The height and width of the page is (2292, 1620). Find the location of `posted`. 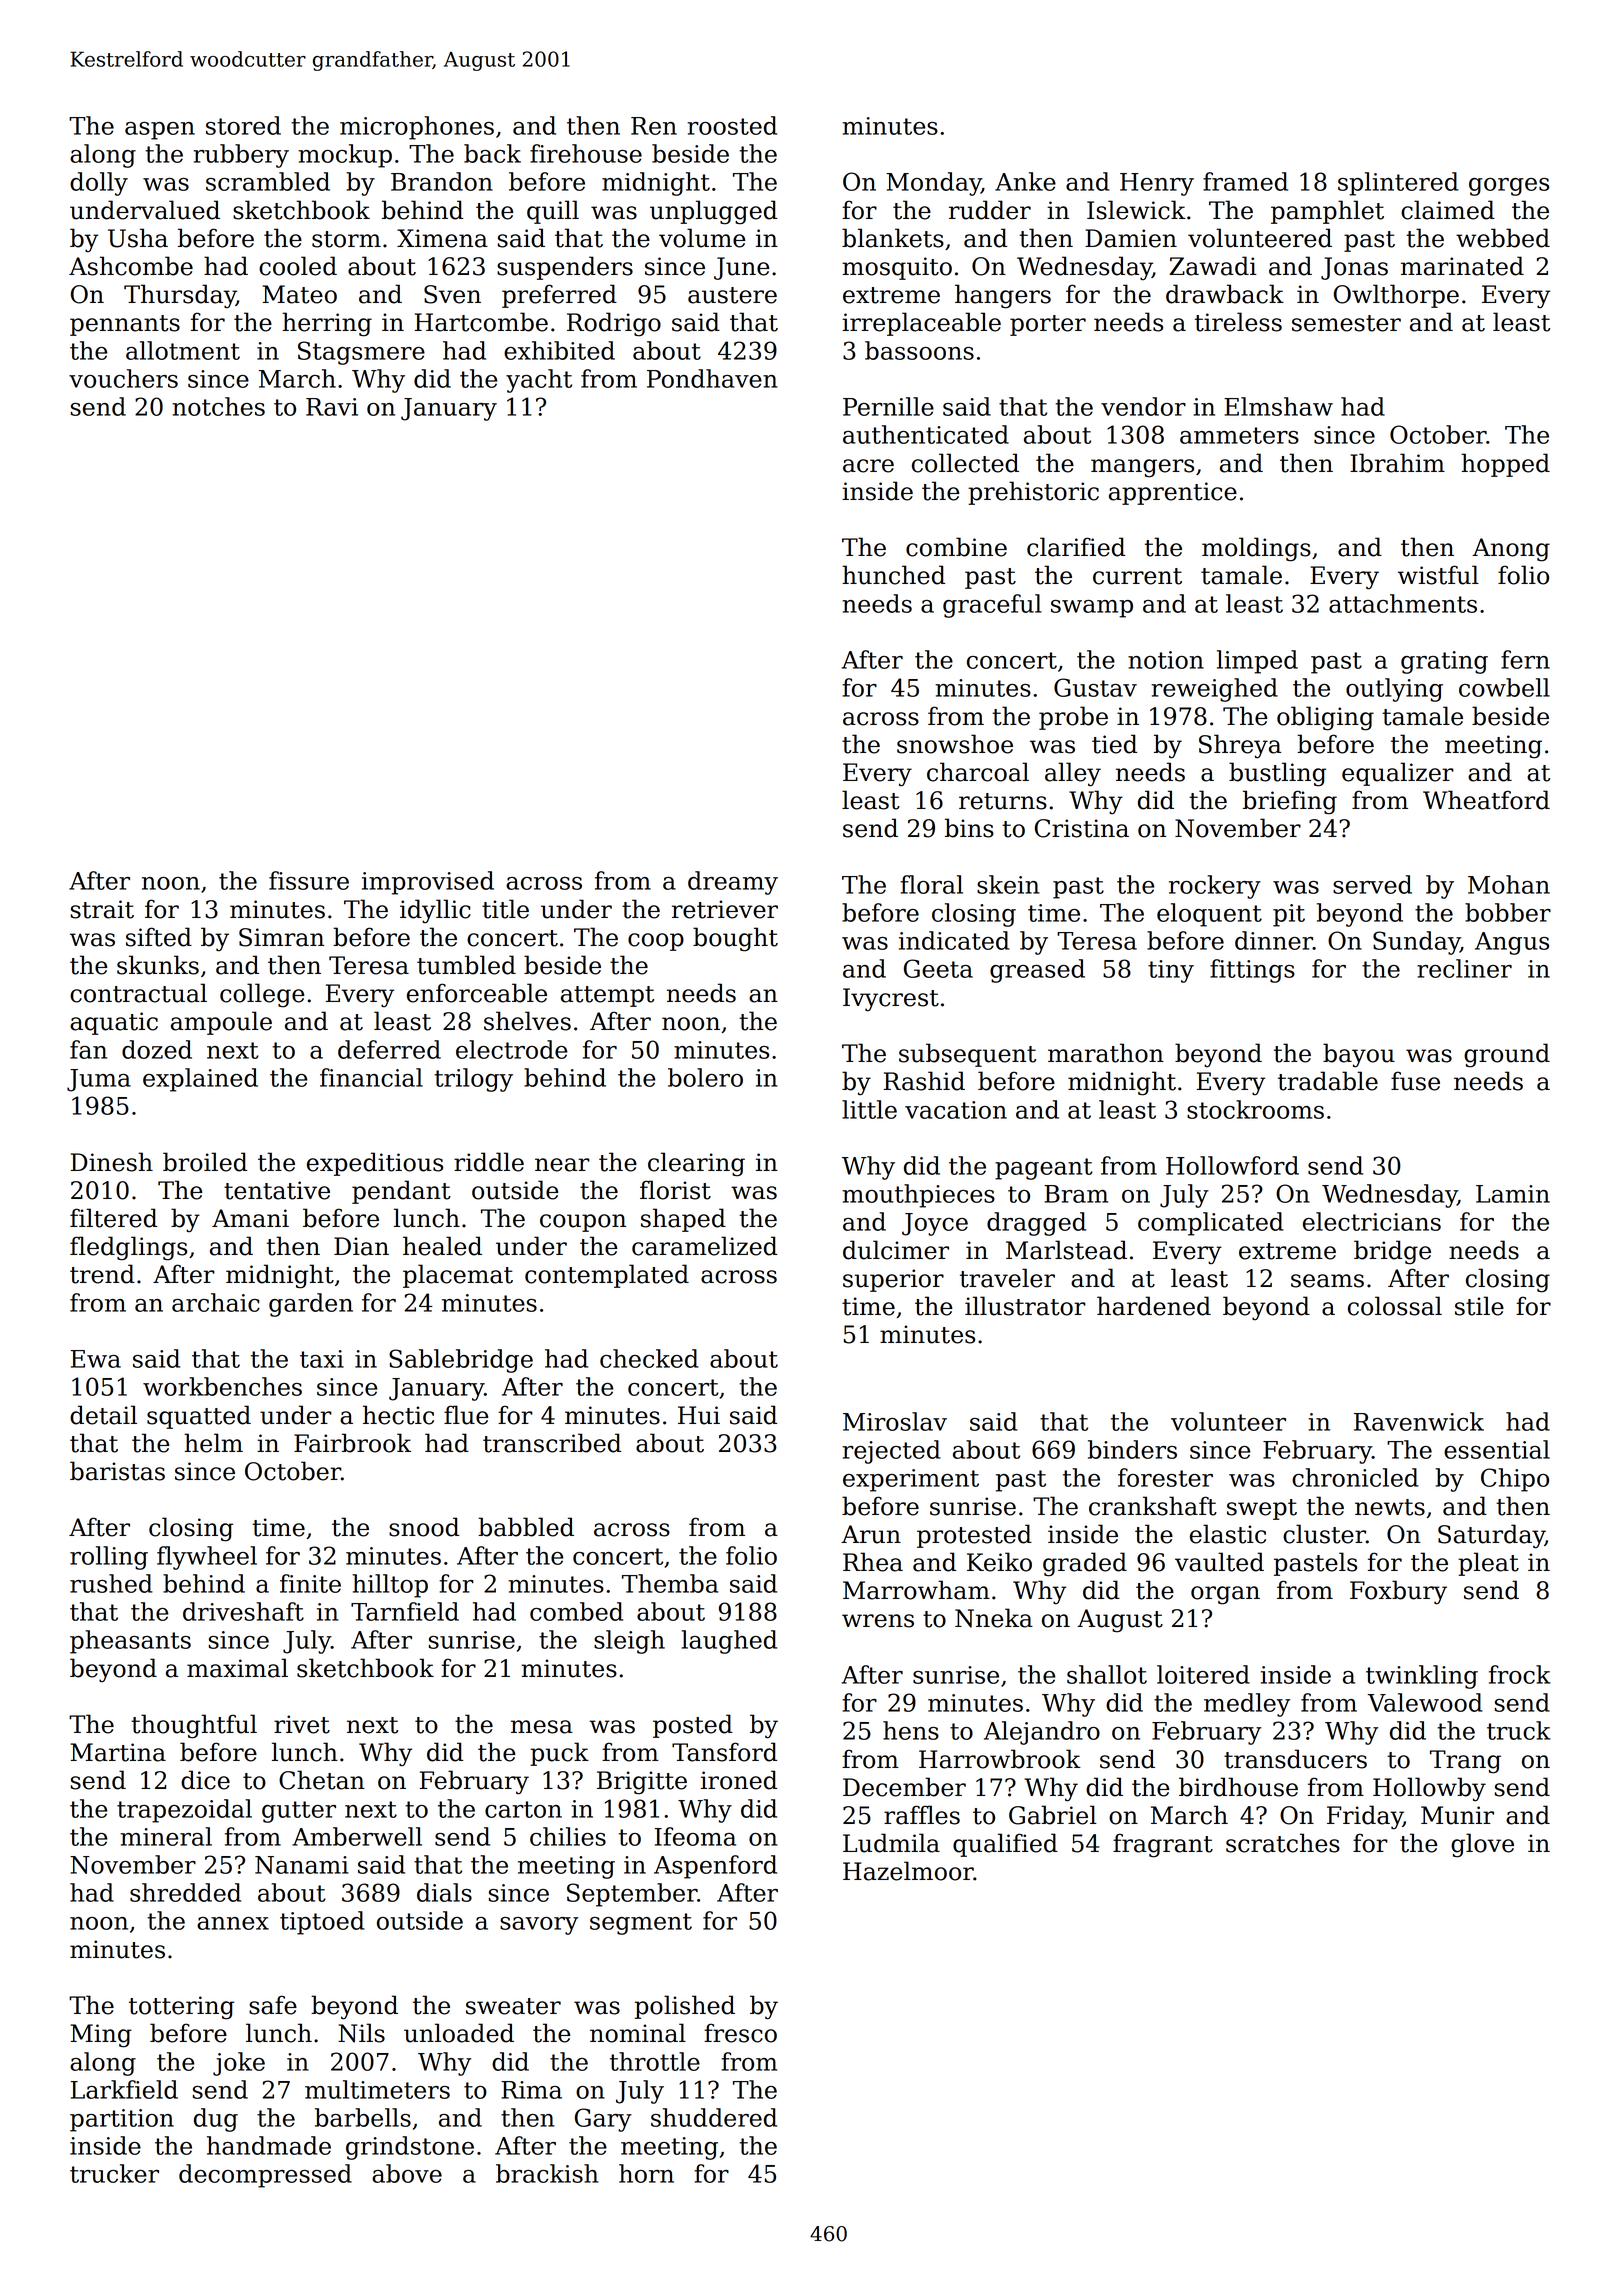

posted is located at coordinates (693, 1726).
